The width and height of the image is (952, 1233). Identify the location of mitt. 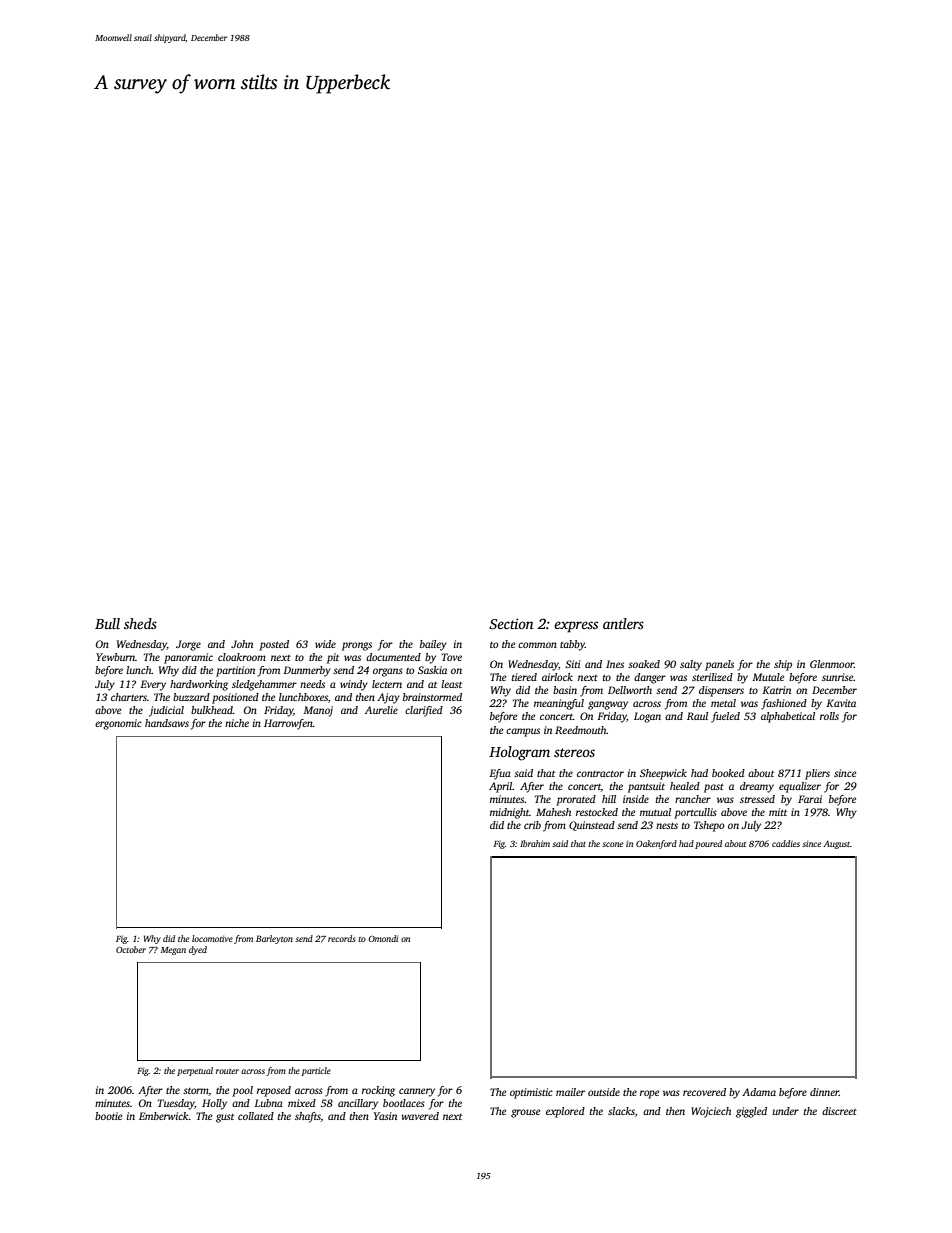
(778, 812).
